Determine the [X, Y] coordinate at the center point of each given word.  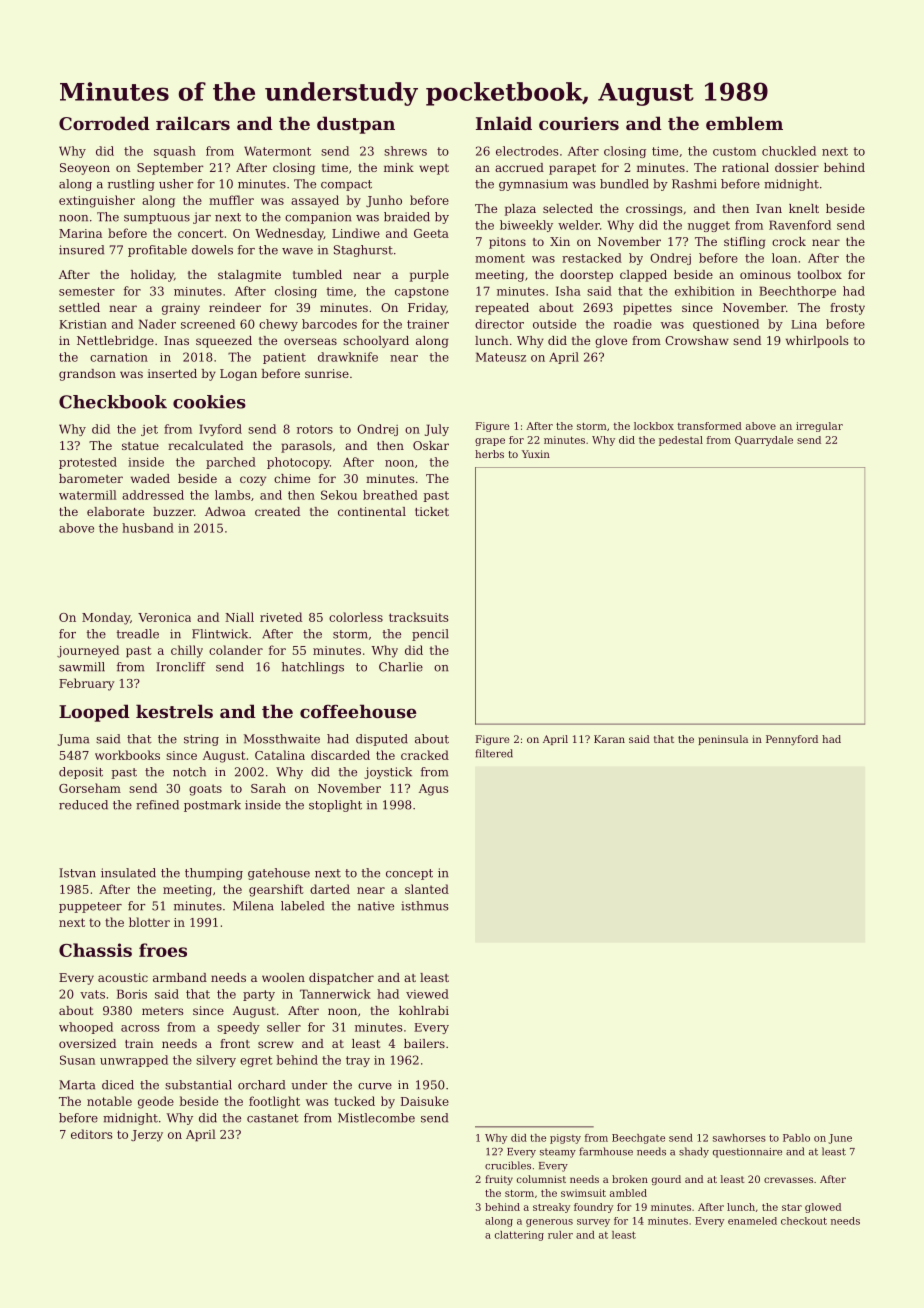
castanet [273, 1118]
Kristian [83, 324]
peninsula [723, 740]
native [376, 906]
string [201, 740]
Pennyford [792, 740]
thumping [214, 874]
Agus [433, 790]
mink [399, 167]
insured [81, 250]
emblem [744, 123]
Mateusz [501, 357]
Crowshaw [696, 340]
